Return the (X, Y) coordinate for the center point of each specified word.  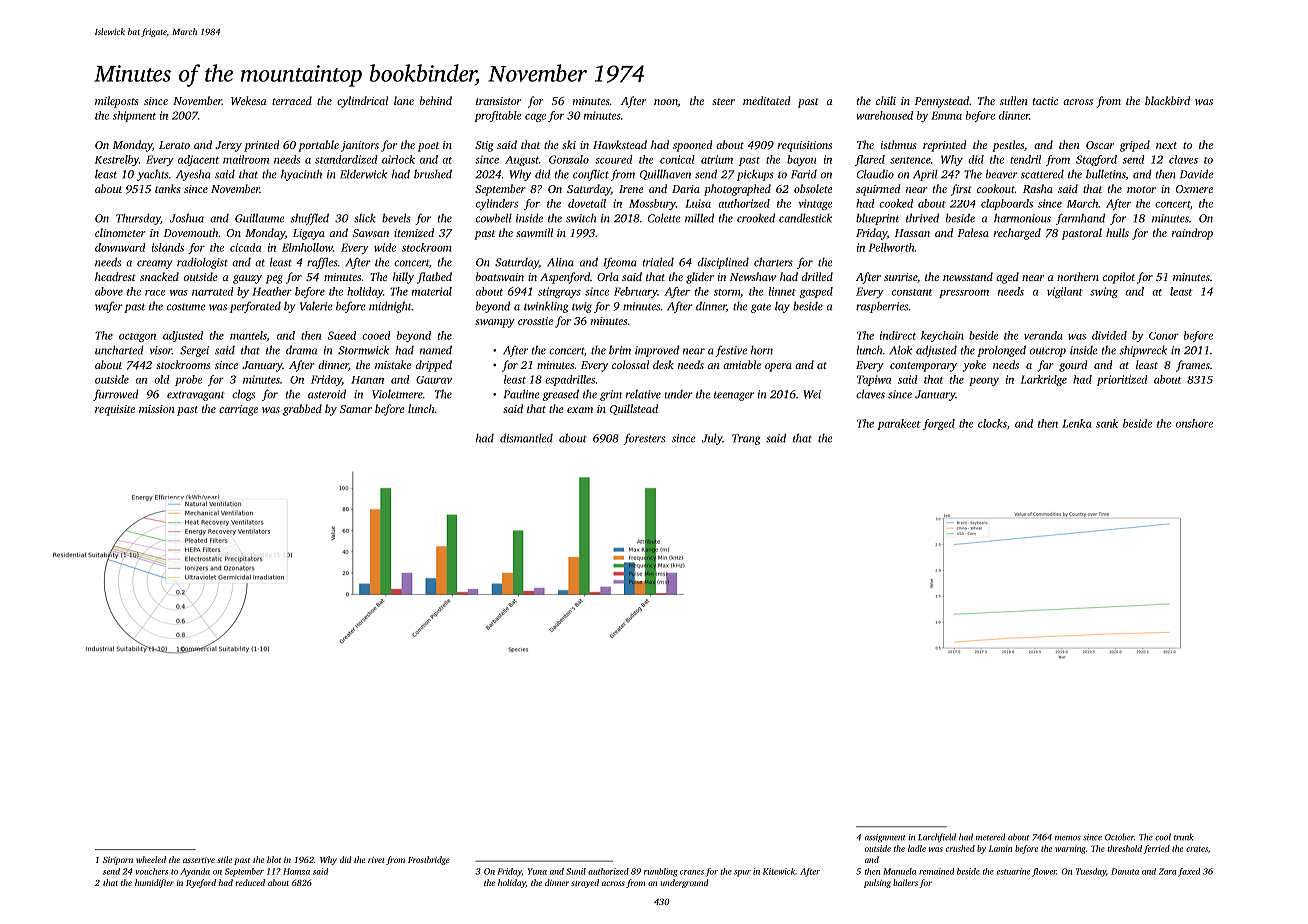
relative (643, 394)
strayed (585, 883)
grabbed (302, 410)
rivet (376, 860)
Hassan (912, 233)
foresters (644, 439)
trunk (1184, 837)
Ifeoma (620, 263)
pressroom (964, 294)
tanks (167, 188)
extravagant (196, 396)
